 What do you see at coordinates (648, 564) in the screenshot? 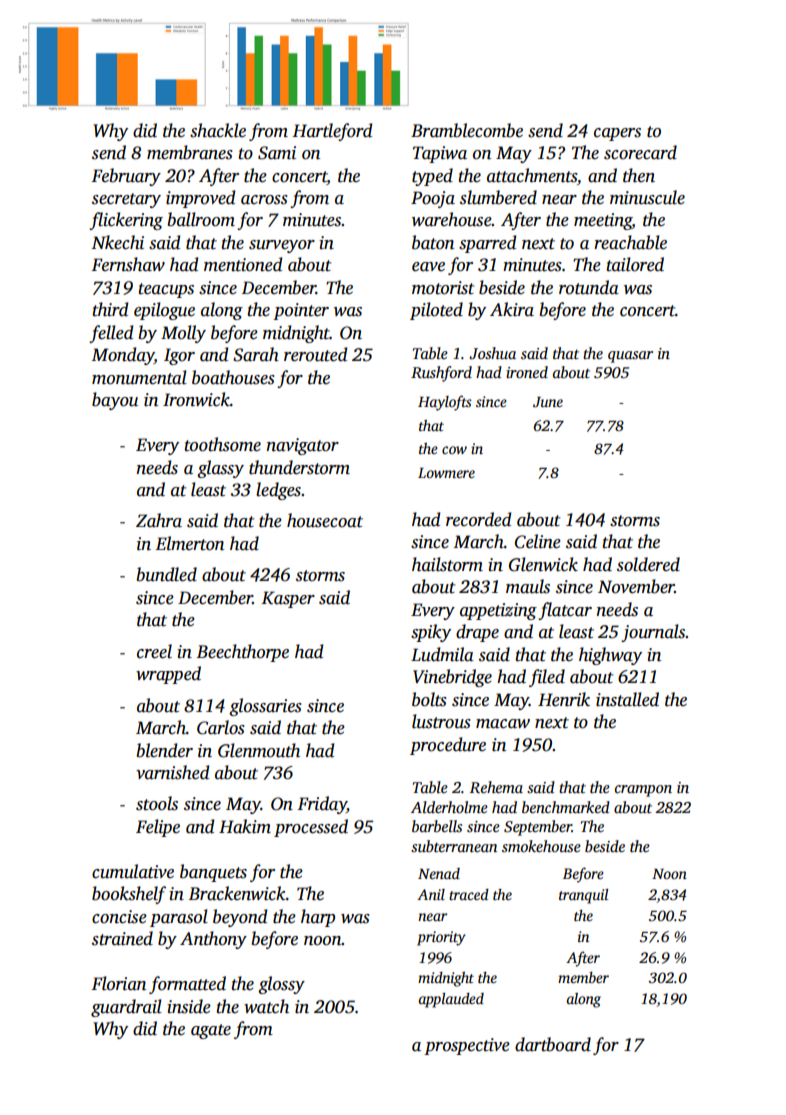
I see `soldered` at bounding box center [648, 564].
